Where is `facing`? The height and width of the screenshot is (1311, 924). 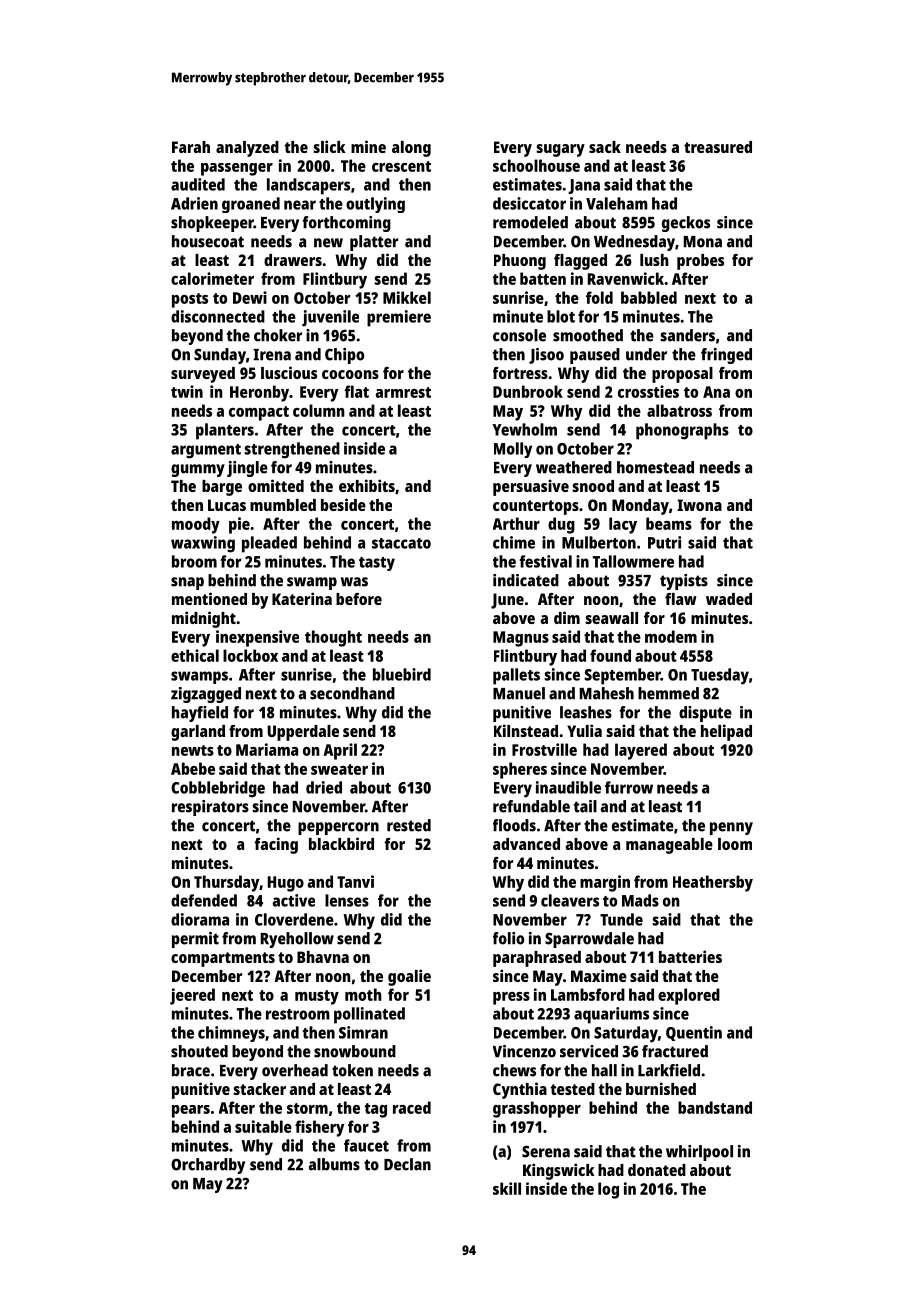 facing is located at coordinates (276, 845).
